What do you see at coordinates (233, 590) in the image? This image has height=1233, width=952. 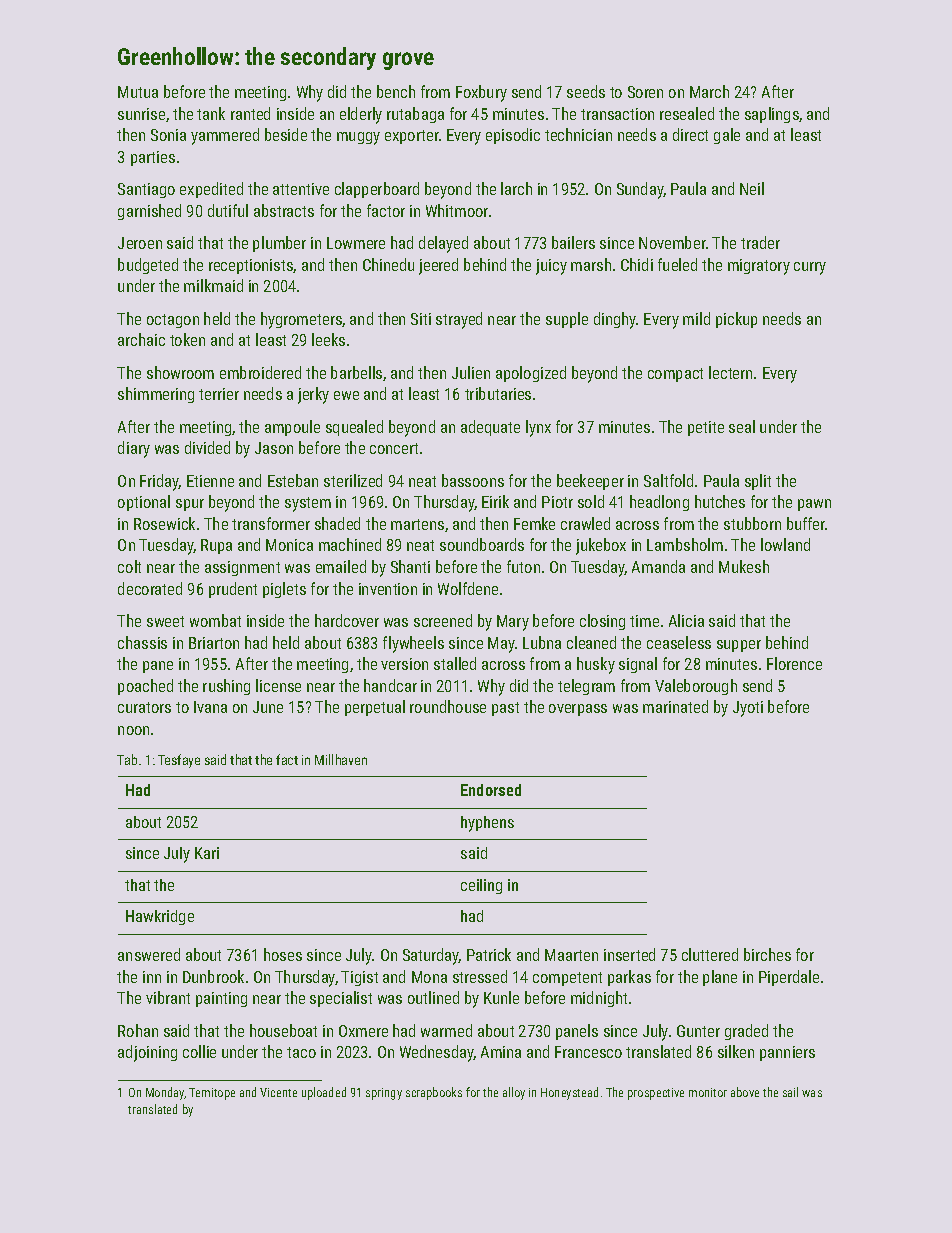 I see `prudent` at bounding box center [233, 590].
